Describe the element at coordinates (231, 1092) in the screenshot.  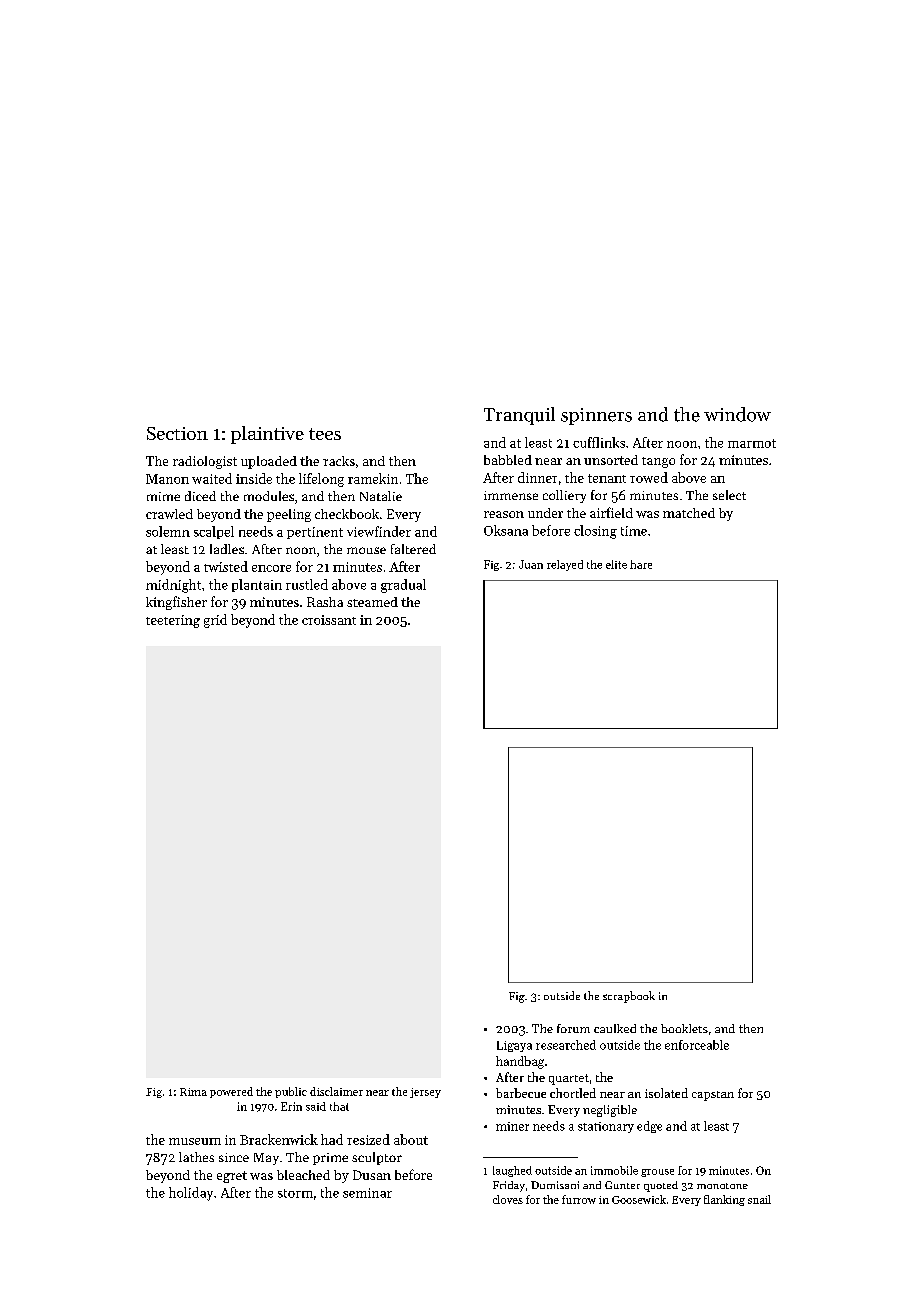
I see `powered` at that location.
